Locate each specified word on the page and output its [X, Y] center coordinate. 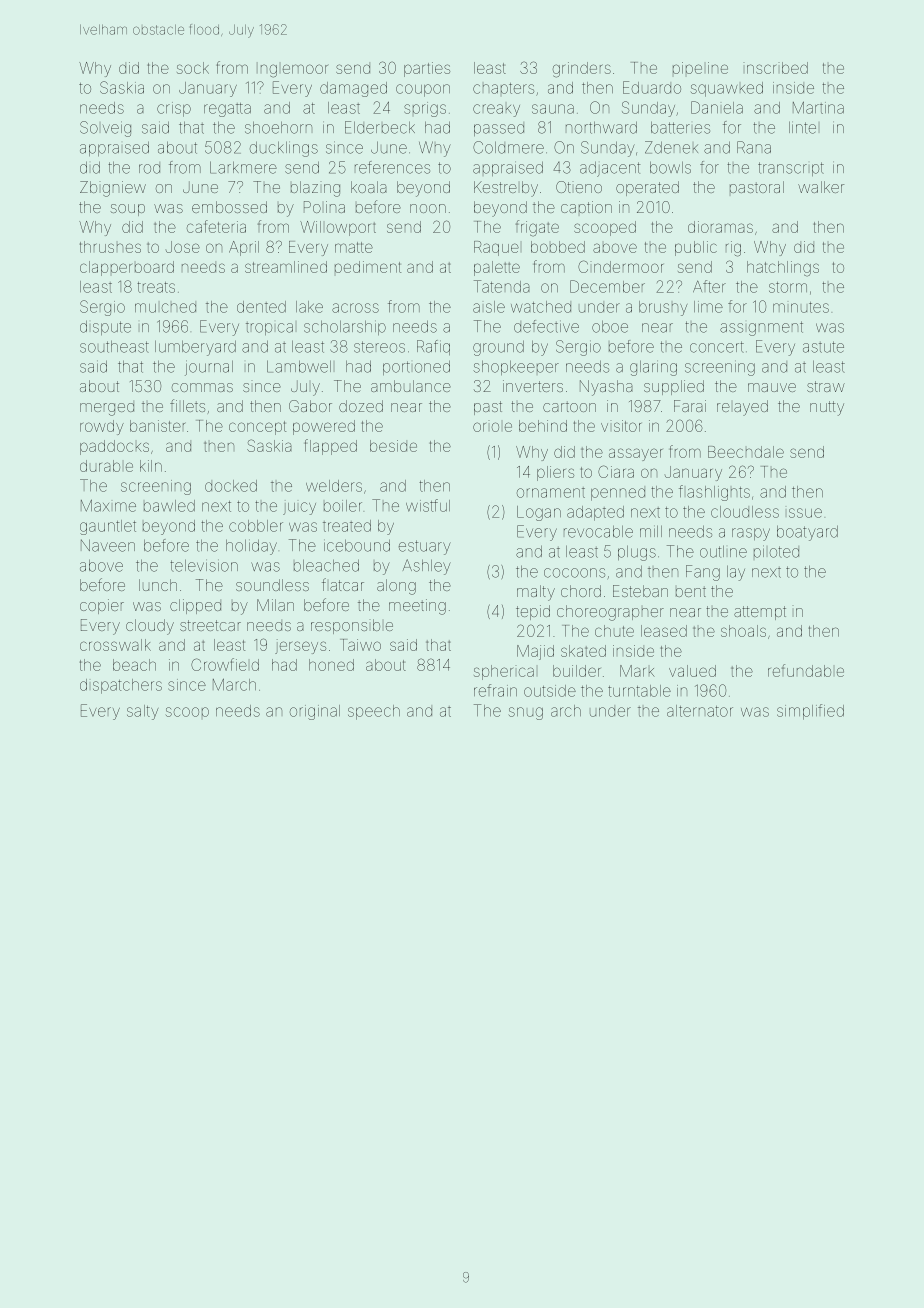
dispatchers [121, 686]
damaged [353, 89]
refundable [806, 670]
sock [193, 68]
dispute [105, 328]
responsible [352, 626]
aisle [489, 307]
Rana [754, 147]
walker [821, 187]
